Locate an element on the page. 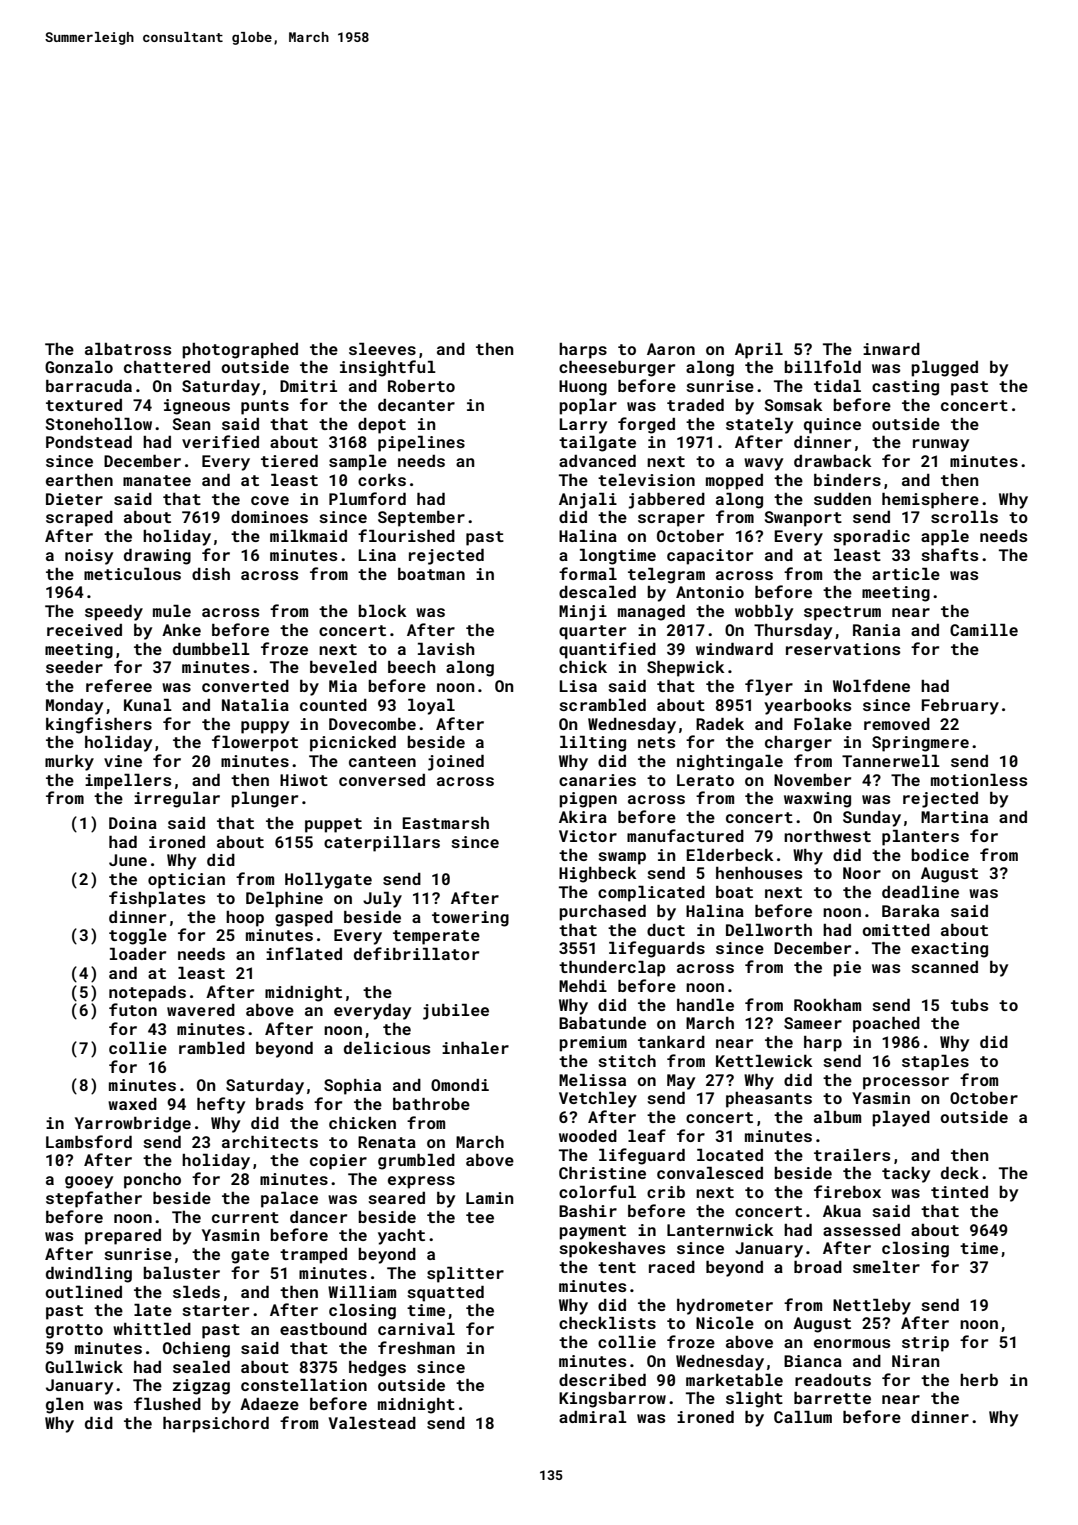 This page has height=1525, width=1078. verified is located at coordinates (220, 441).
